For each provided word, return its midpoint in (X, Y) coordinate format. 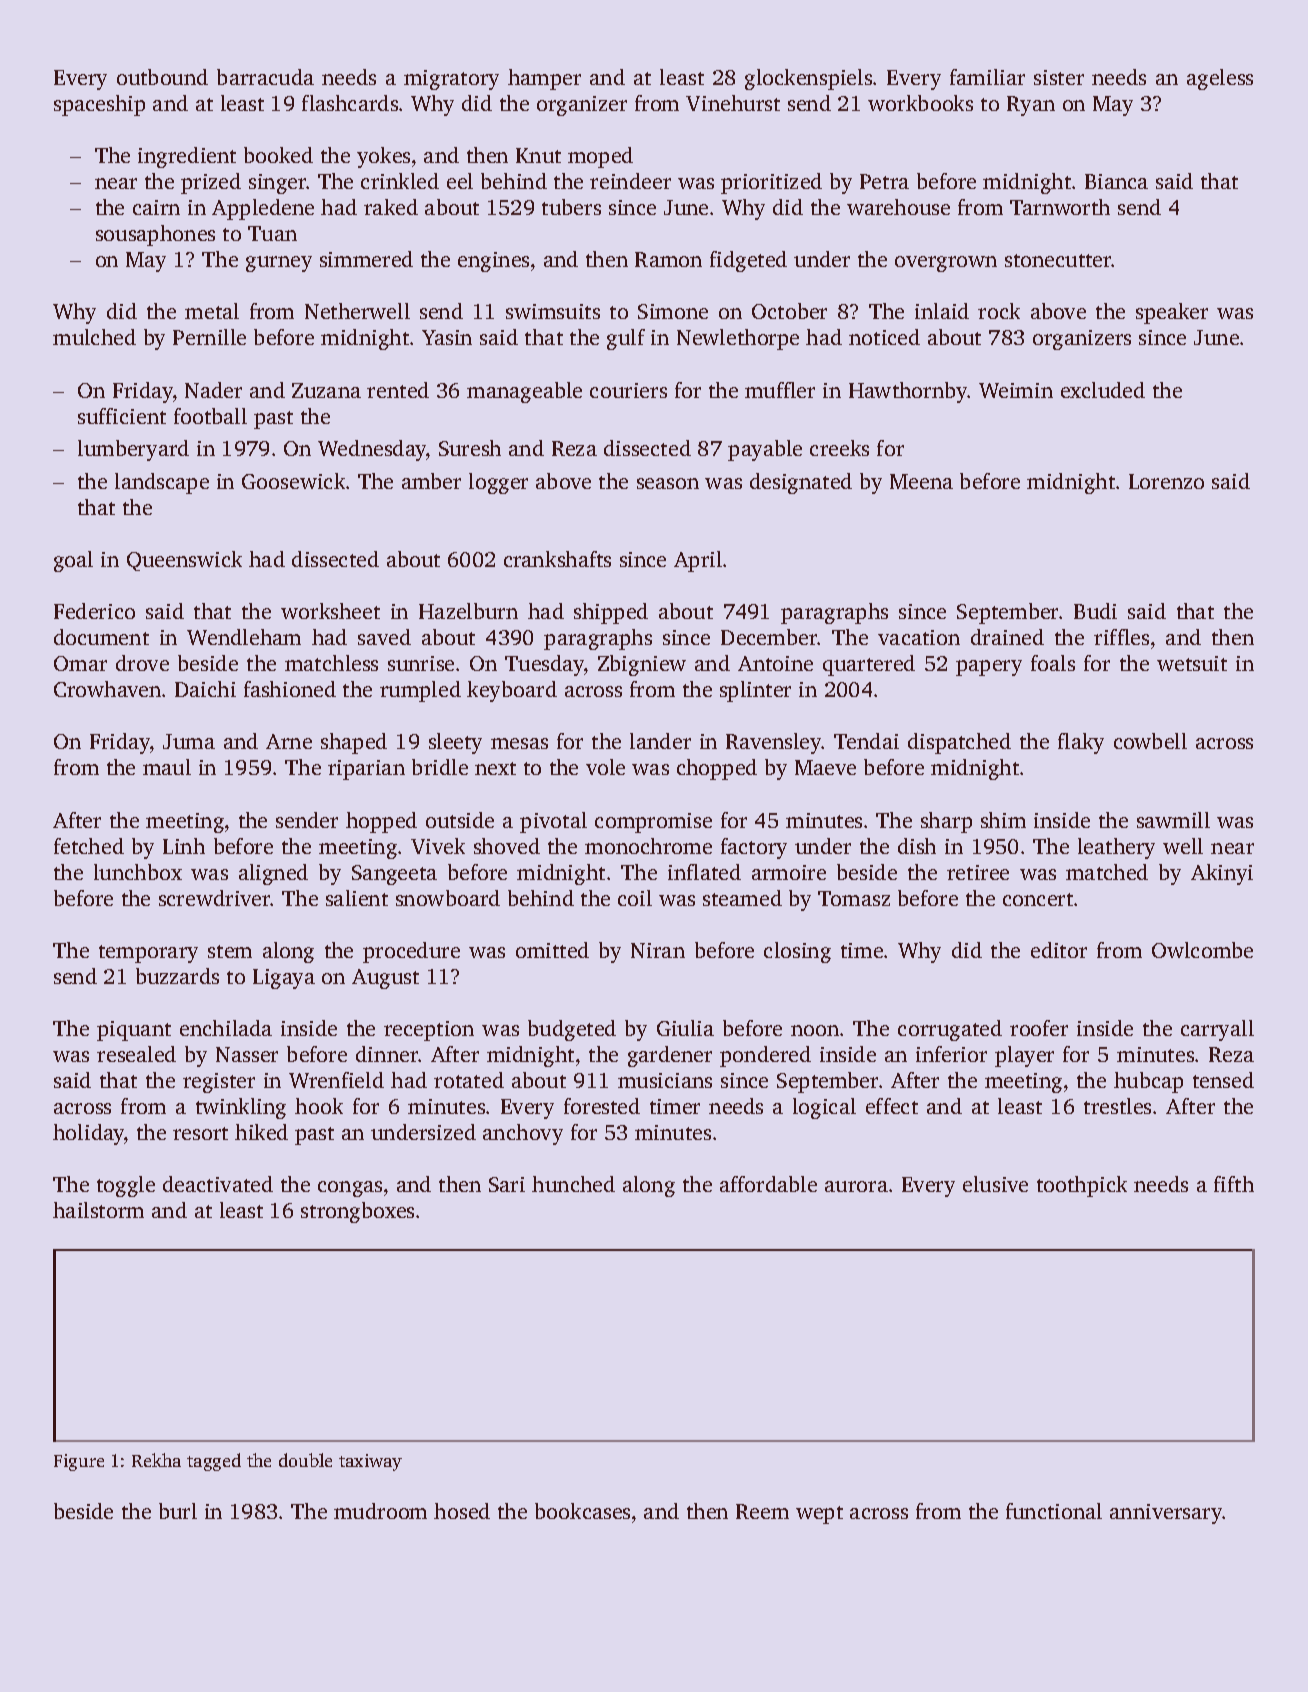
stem (230, 951)
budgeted (572, 1030)
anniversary (1166, 1514)
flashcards (350, 103)
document (101, 637)
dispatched (959, 743)
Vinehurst (733, 103)
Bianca (1116, 181)
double (305, 1460)
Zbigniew (642, 665)
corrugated (950, 1030)
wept (819, 1515)
